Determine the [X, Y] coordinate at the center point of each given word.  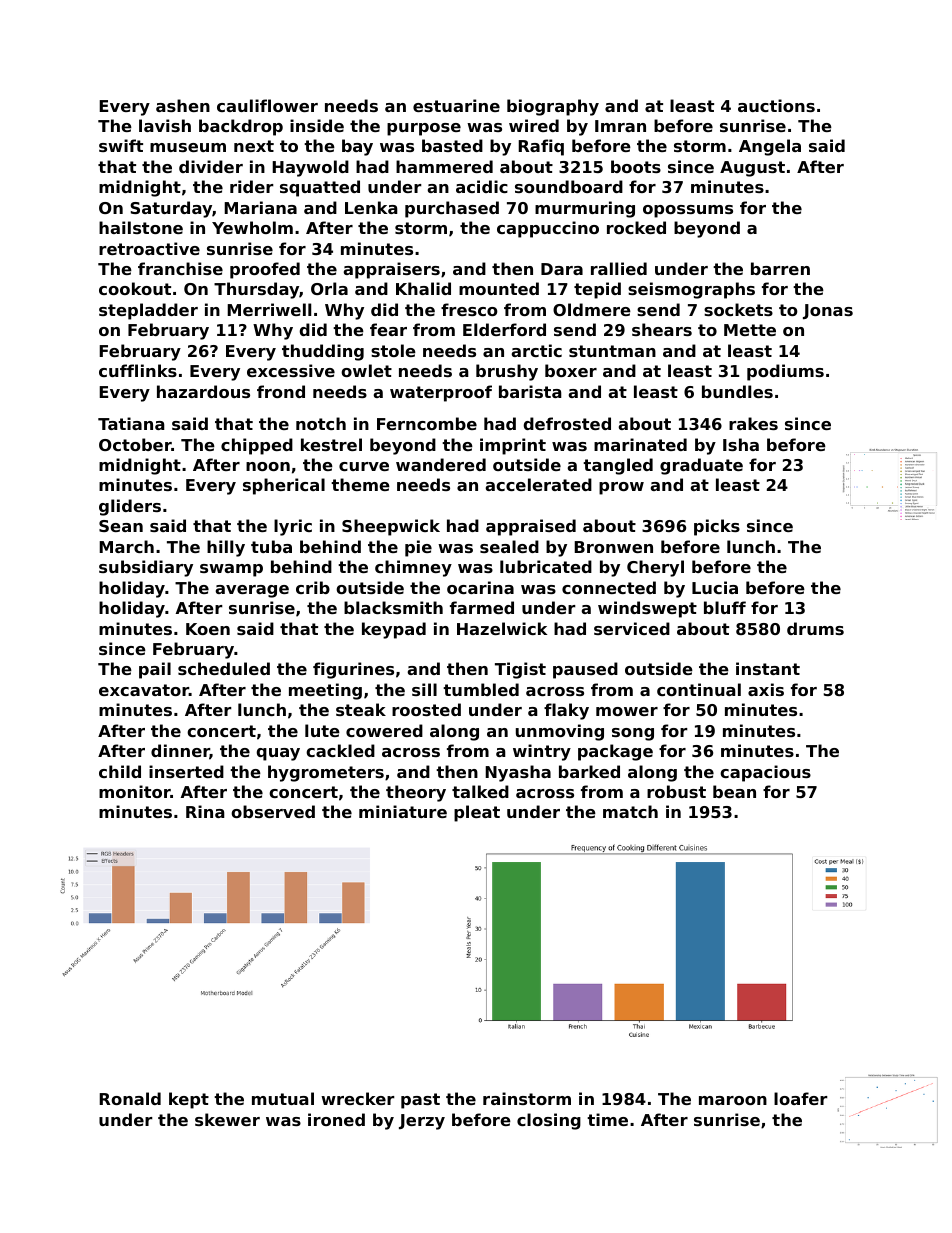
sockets [738, 309]
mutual [283, 1098]
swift [121, 145]
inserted [186, 771]
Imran [620, 126]
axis [766, 689]
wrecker [358, 1098]
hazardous [203, 391]
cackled [340, 750]
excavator [144, 690]
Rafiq [541, 147]
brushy [507, 372]
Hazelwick [502, 628]
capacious [765, 773]
